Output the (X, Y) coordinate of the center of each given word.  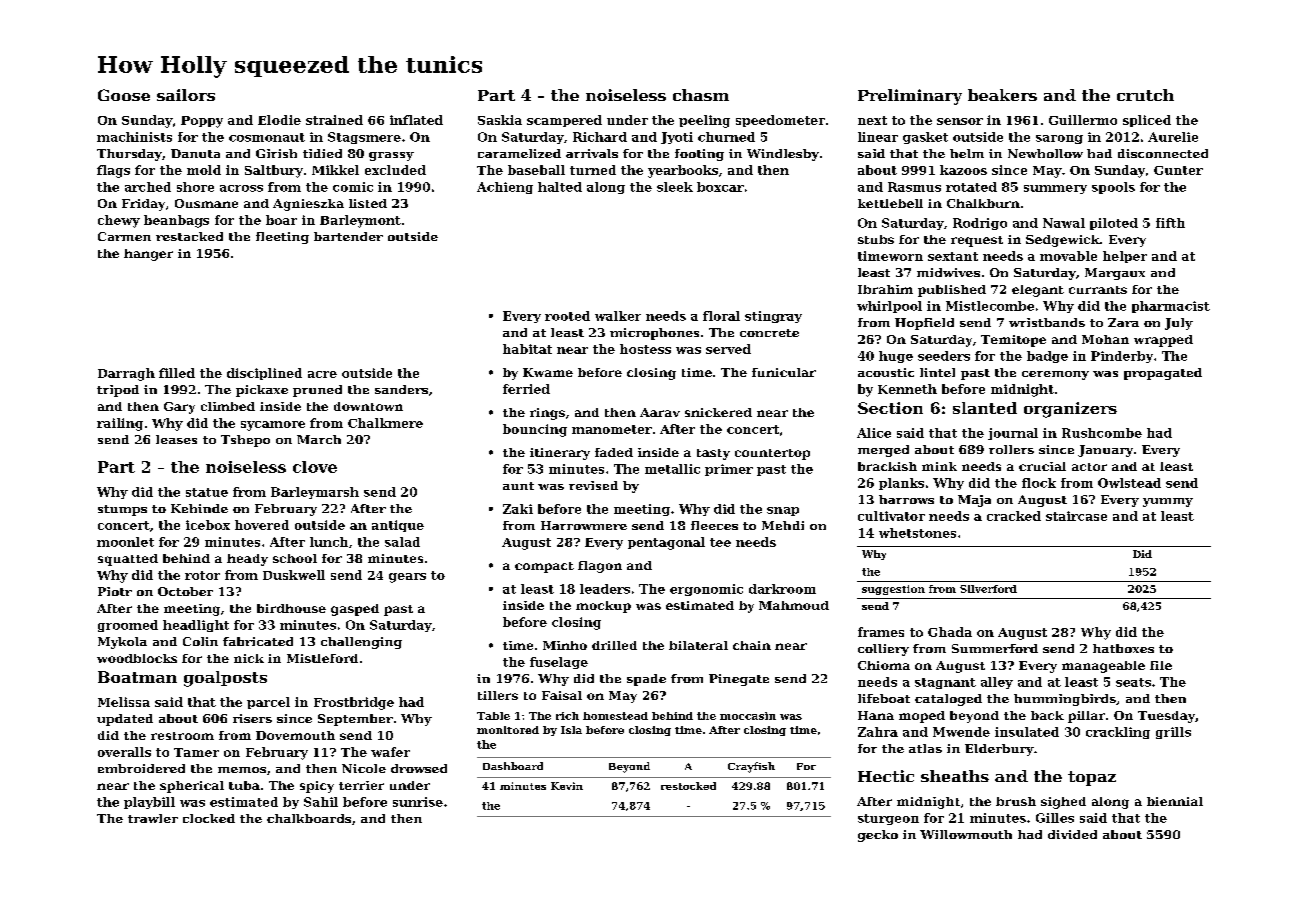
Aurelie (1173, 137)
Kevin (567, 786)
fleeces (714, 525)
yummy (1168, 502)
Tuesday (1166, 717)
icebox (208, 525)
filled (177, 373)
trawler (153, 818)
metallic (672, 469)
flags (113, 171)
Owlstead (1129, 483)
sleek (675, 187)
